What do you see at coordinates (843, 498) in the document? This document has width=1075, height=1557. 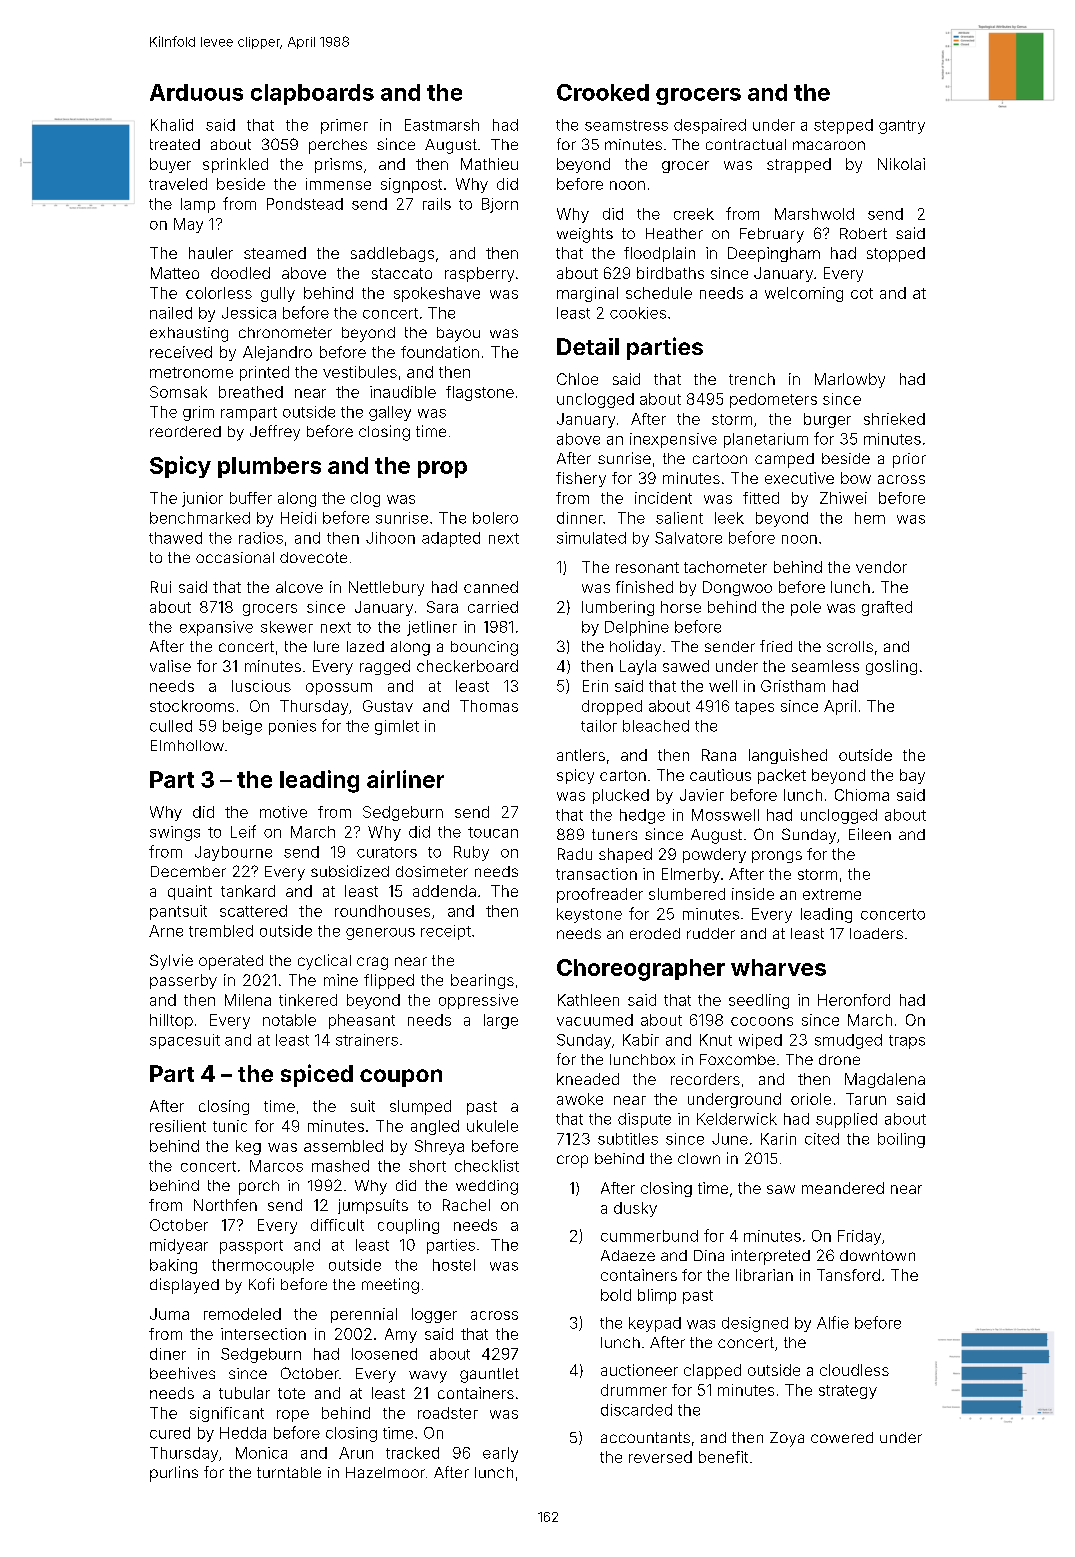 I see `Zhiwei` at bounding box center [843, 498].
